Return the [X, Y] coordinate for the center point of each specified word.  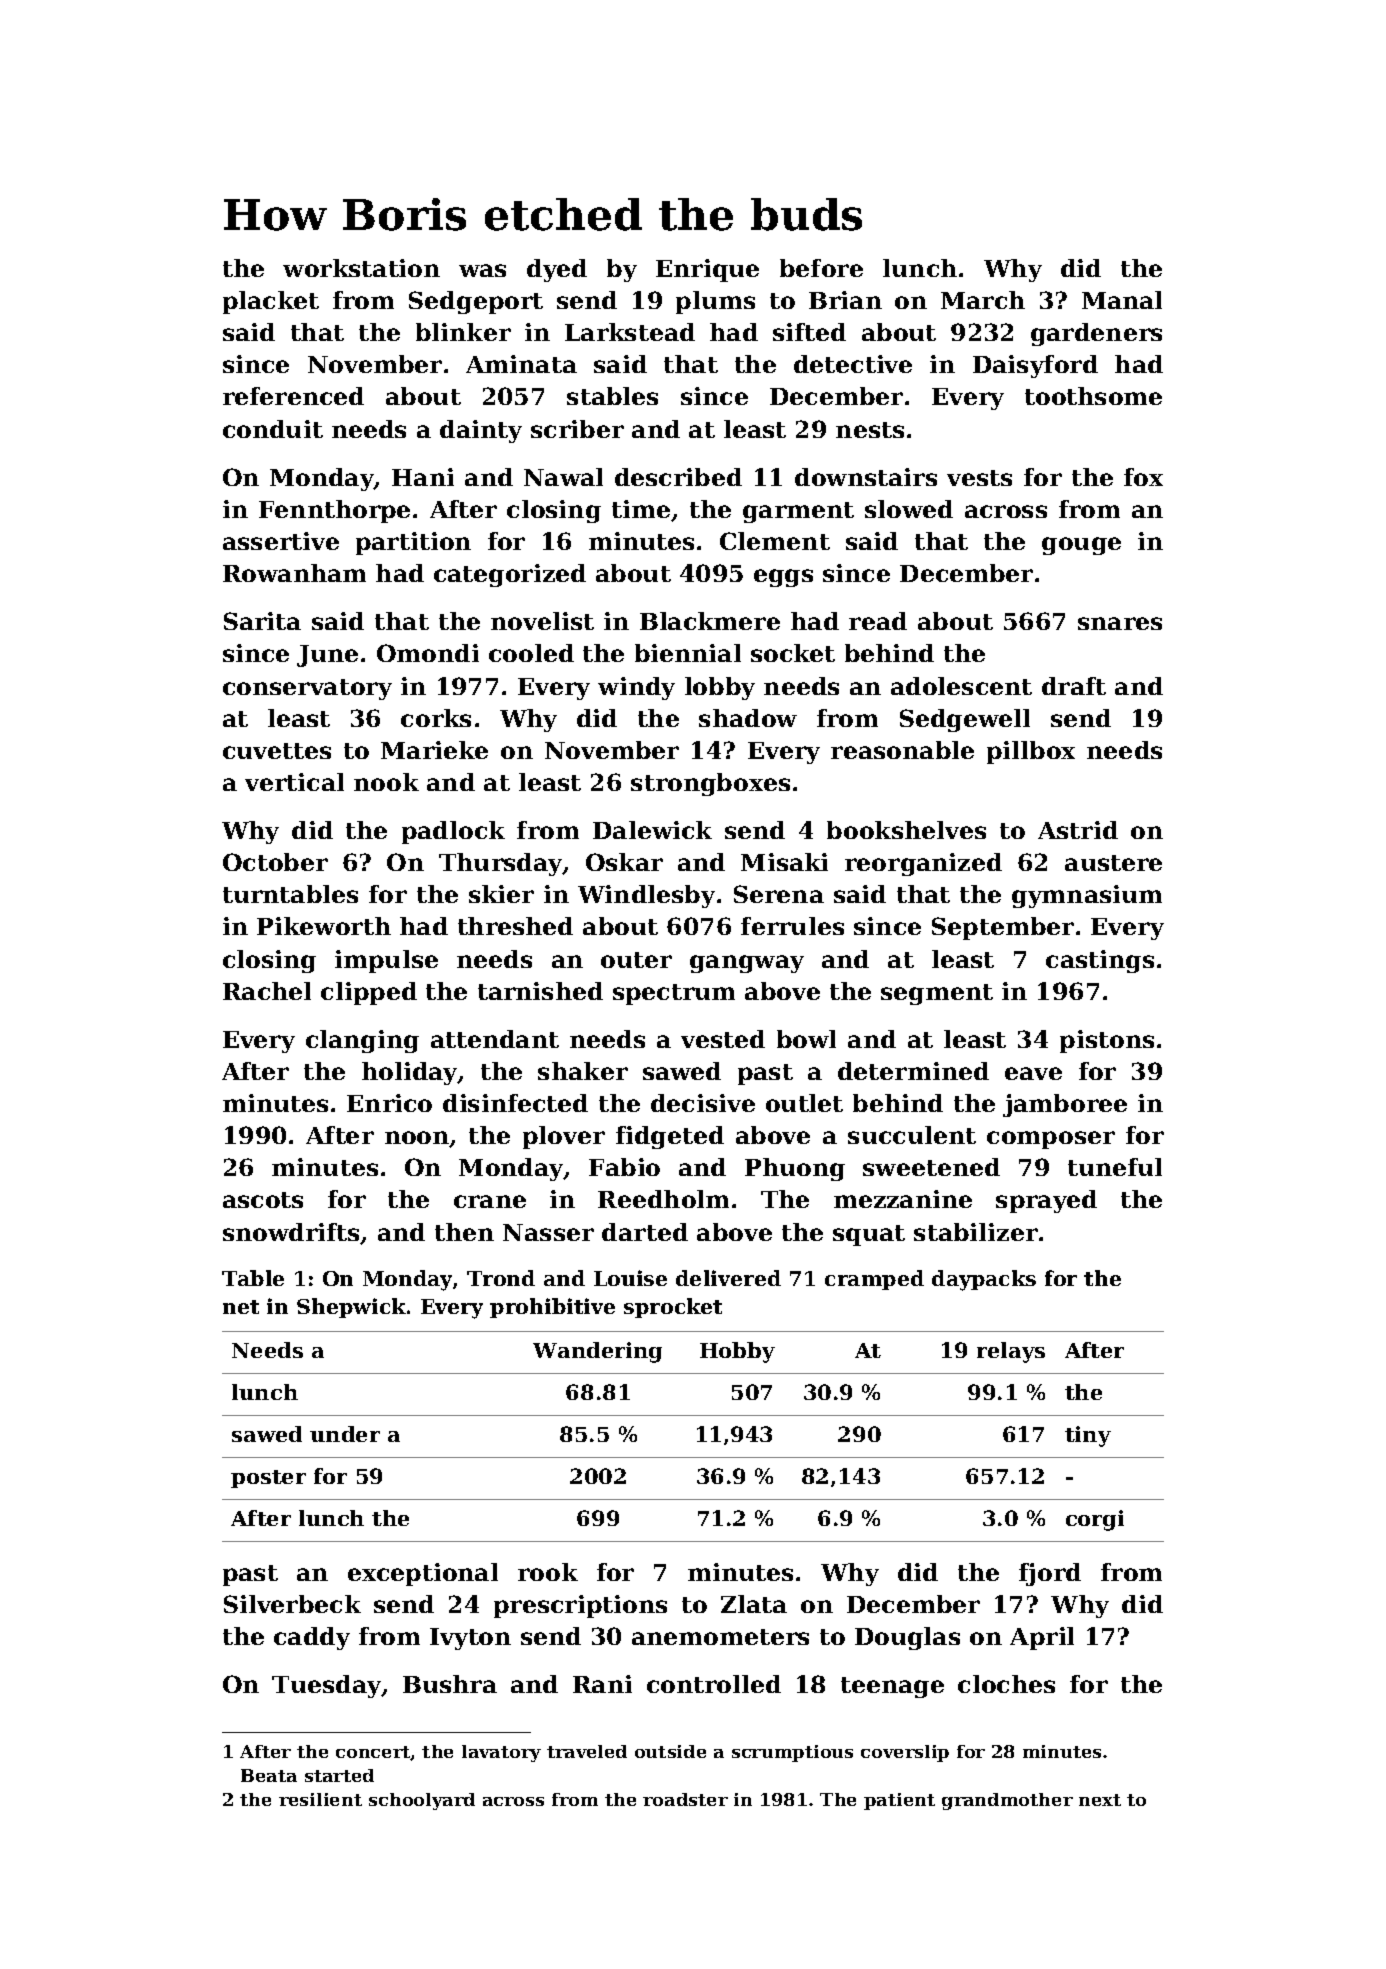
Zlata [754, 1604]
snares [1120, 623]
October [275, 862]
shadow [748, 718]
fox [1143, 477]
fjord [1050, 1574]
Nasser [548, 1232]
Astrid [1078, 830]
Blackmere [710, 621]
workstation [361, 268]
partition [413, 543]
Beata [269, 1775]
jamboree [1065, 1105]
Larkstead [630, 332]
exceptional [423, 1574]
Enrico [389, 1103]
